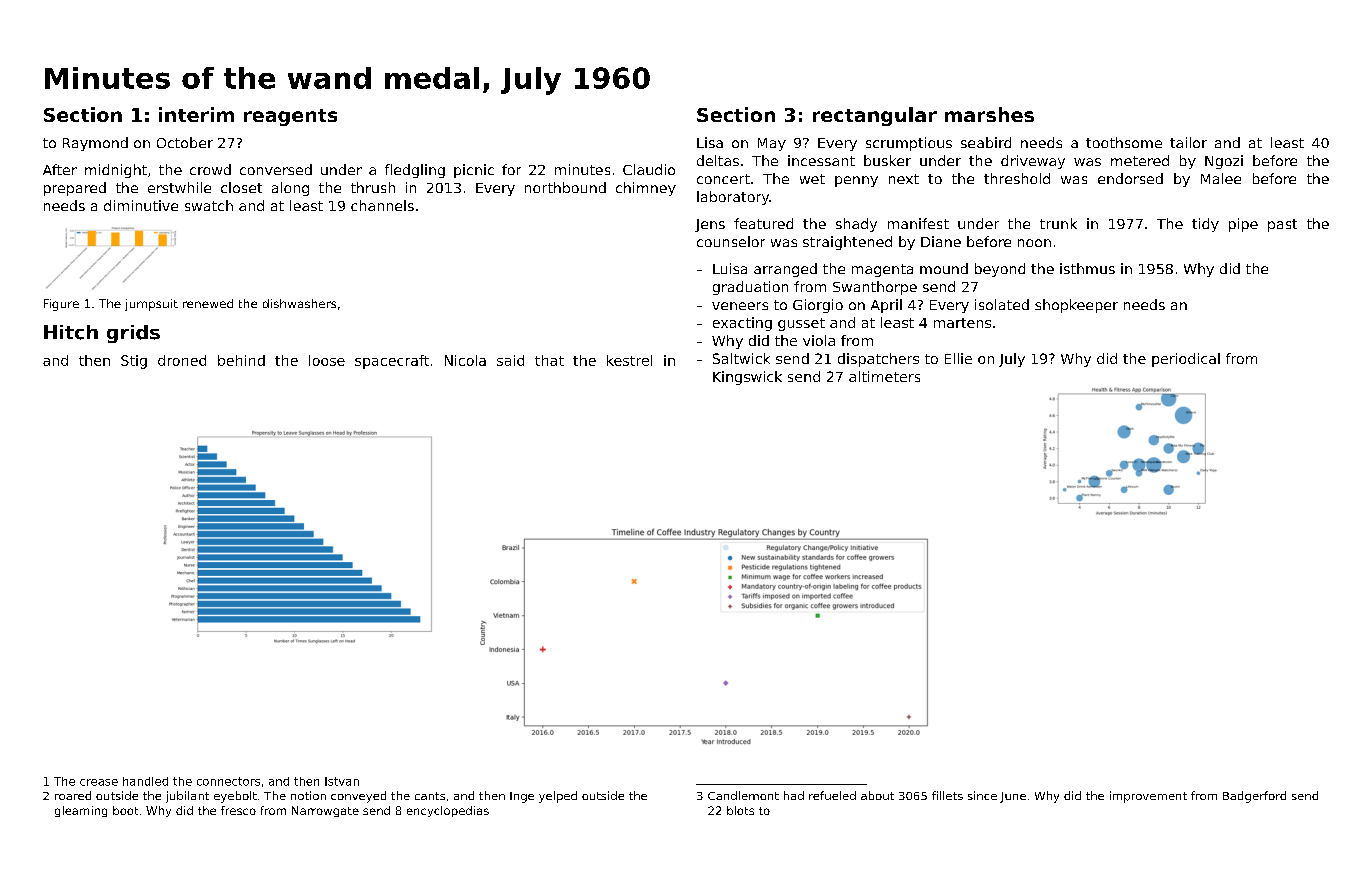 Image resolution: width=1372 pixels, height=887 pixels. What do you see at coordinates (747, 378) in the screenshot?
I see `Kingswick` at bounding box center [747, 378].
